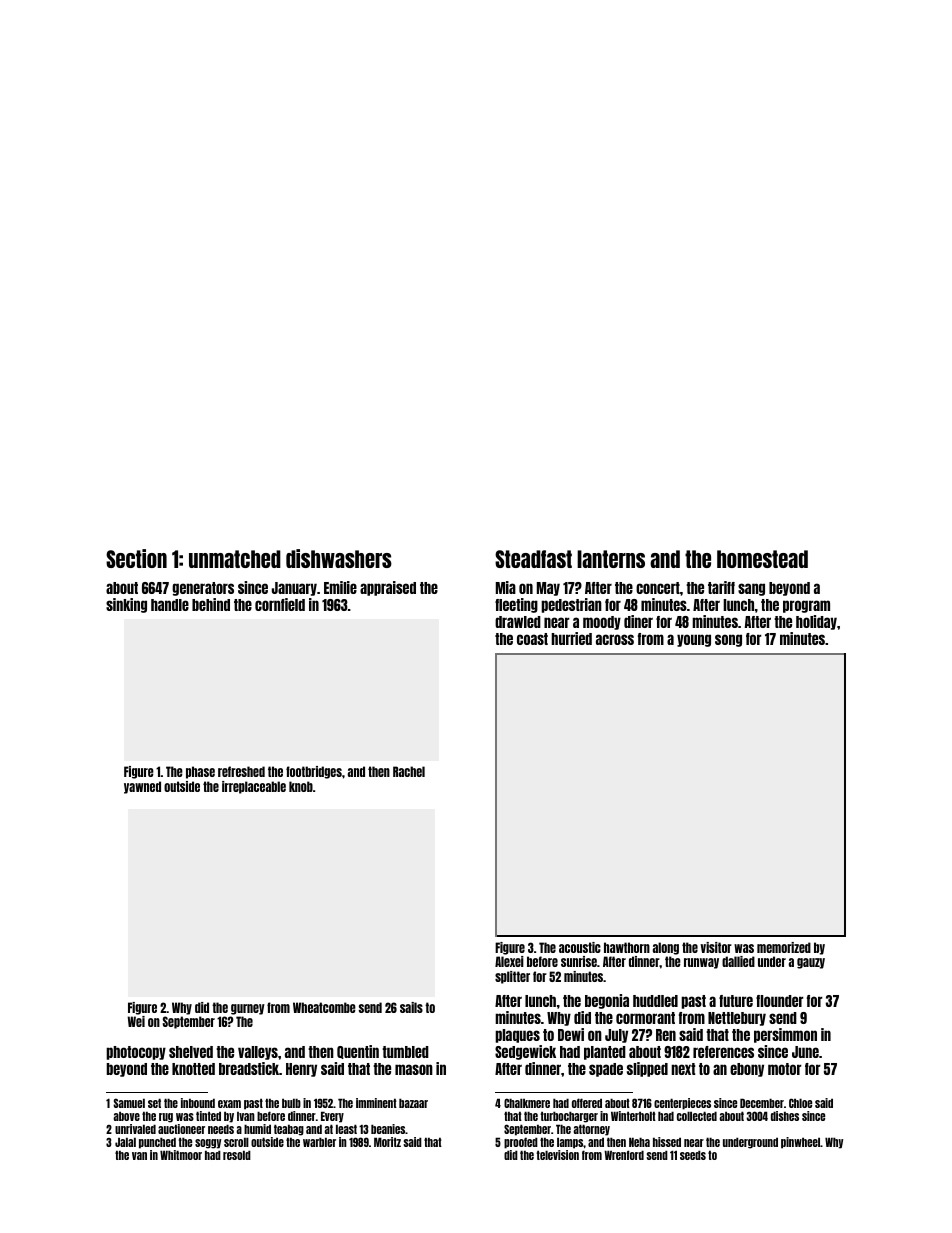 The width and height of the screenshot is (952, 1233). I want to click on dishwashers, so click(339, 558).
